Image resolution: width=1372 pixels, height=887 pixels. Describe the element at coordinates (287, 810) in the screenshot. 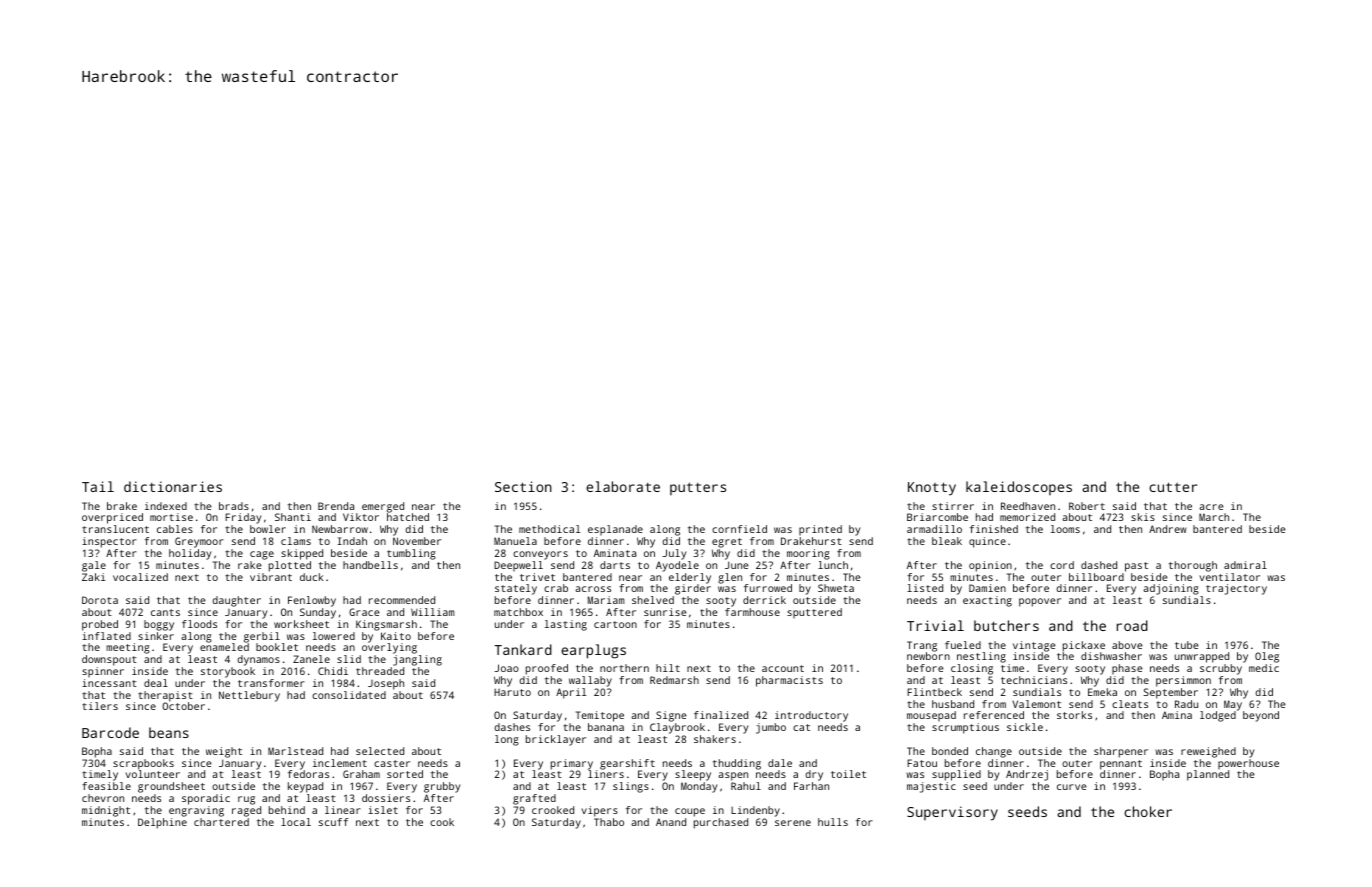

I see `behind` at that location.
